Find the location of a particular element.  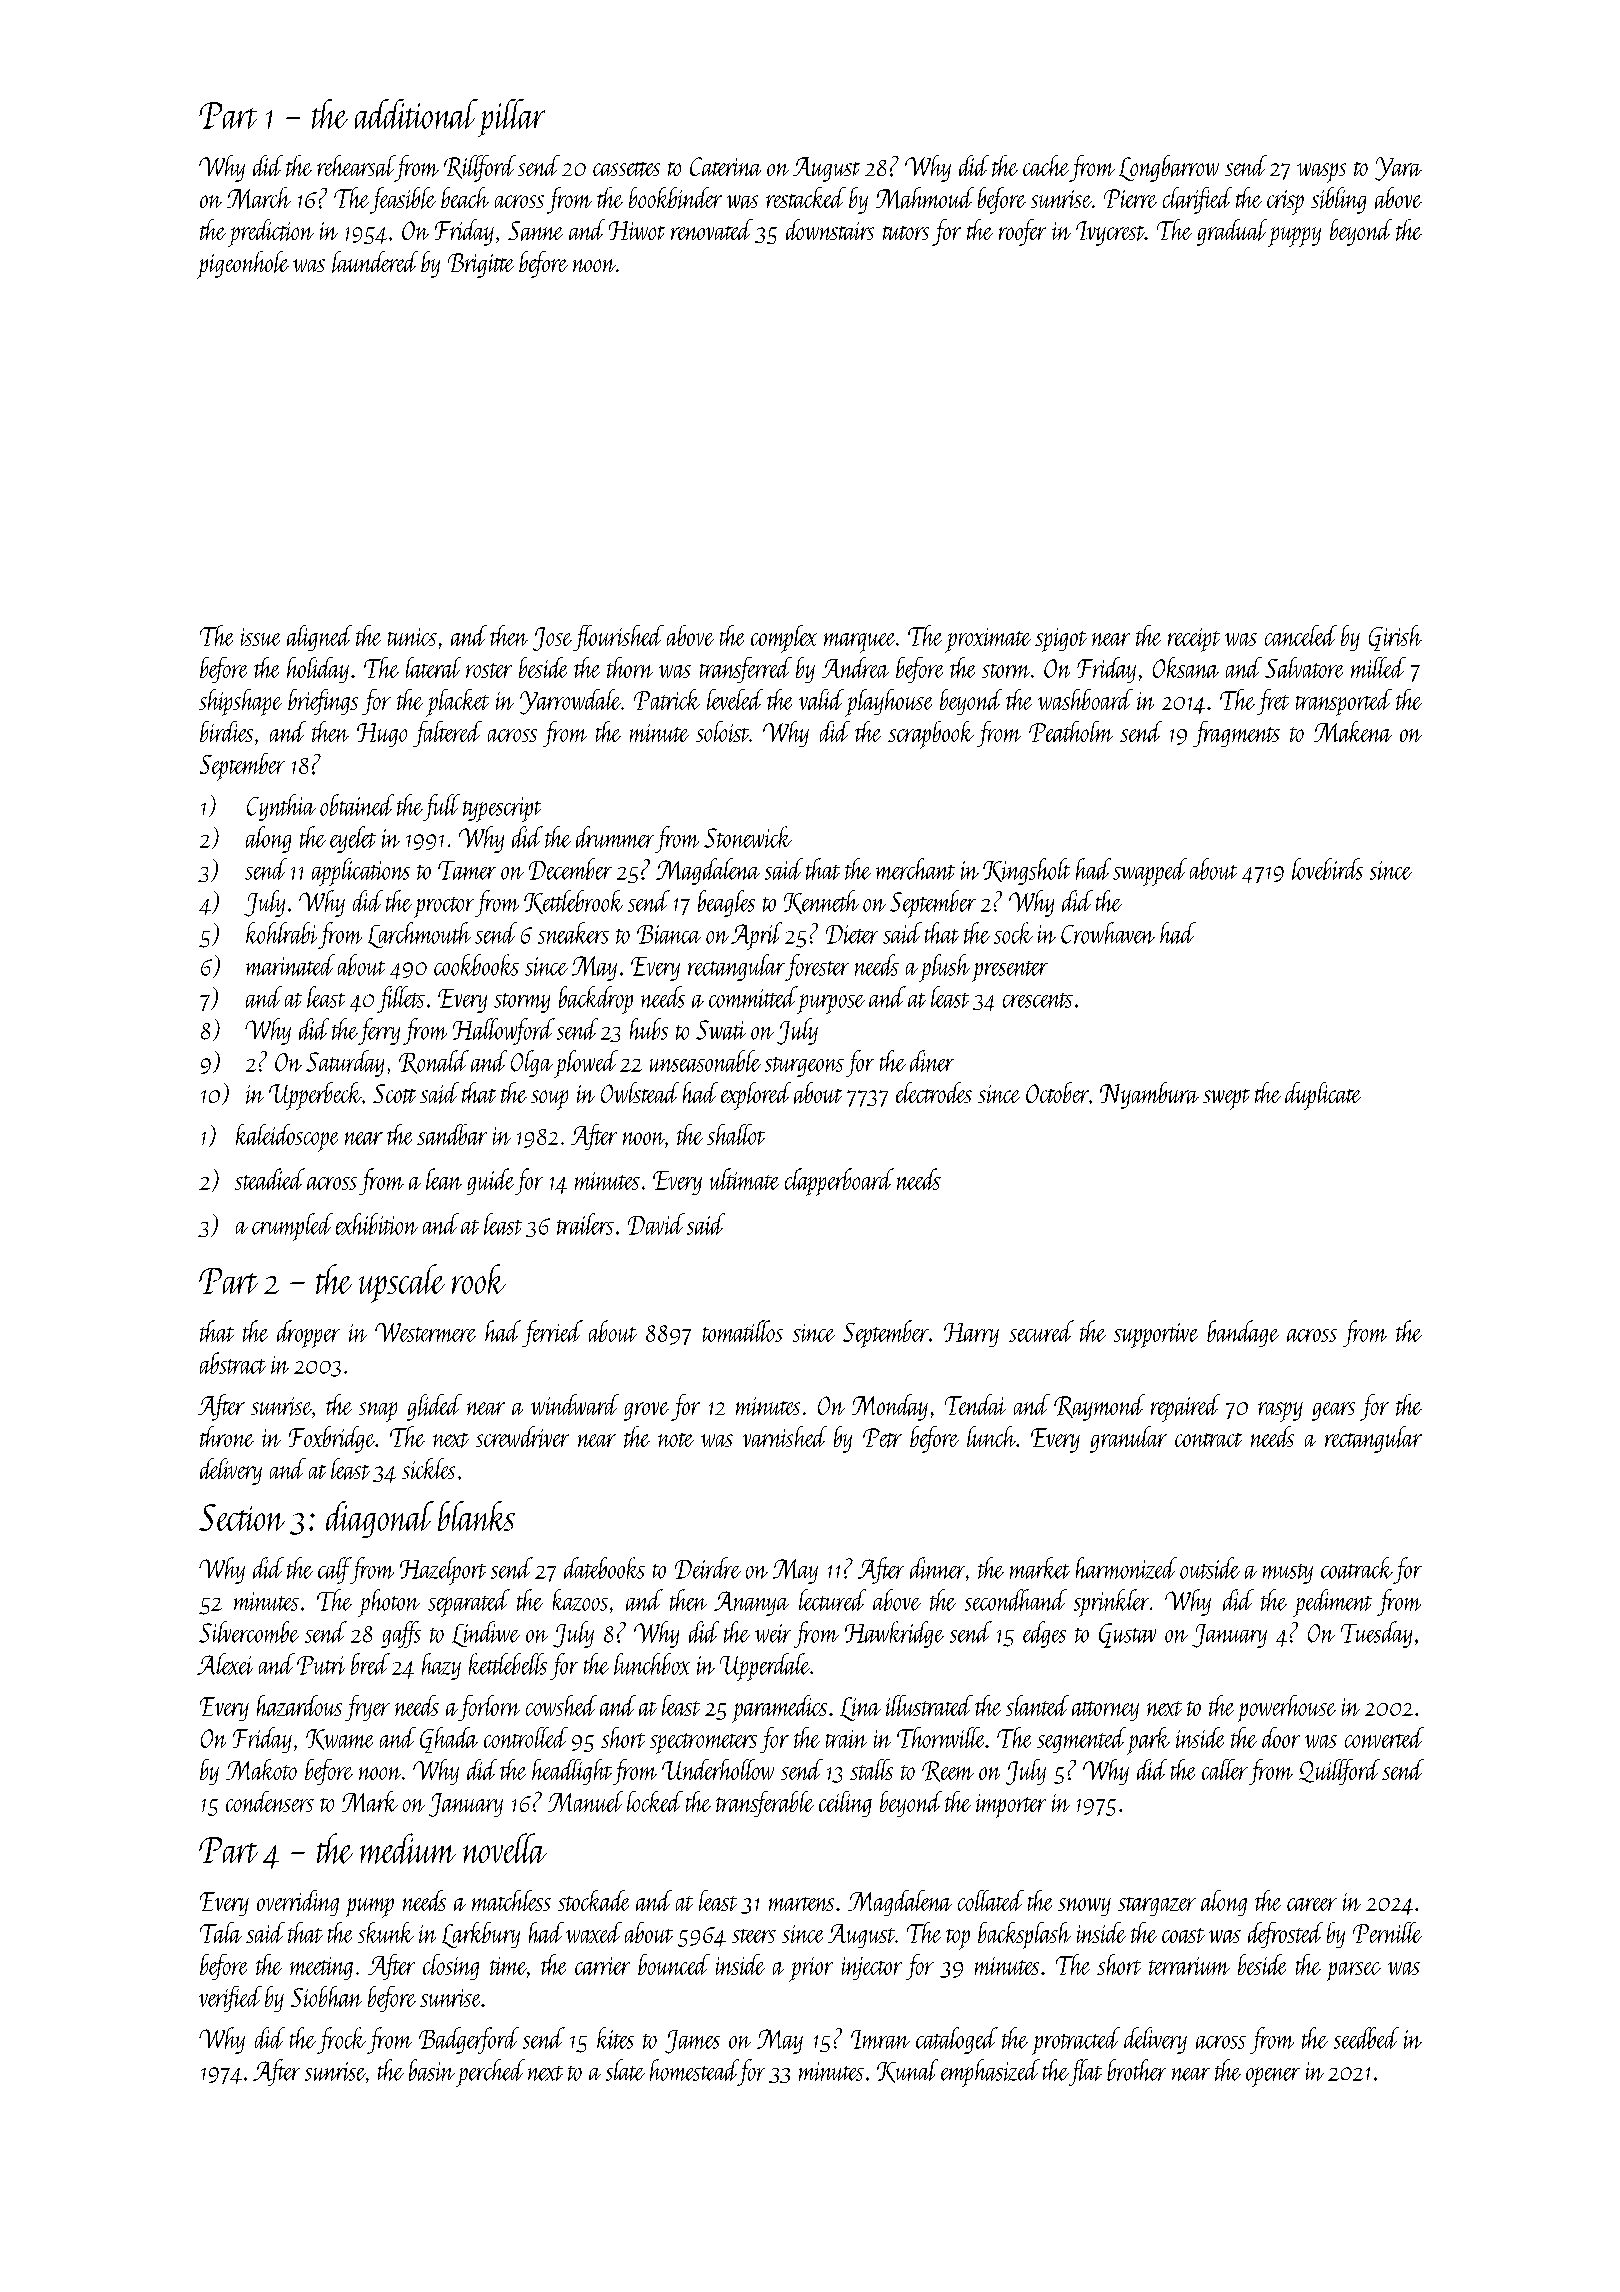

March is located at coordinates (259, 198).
